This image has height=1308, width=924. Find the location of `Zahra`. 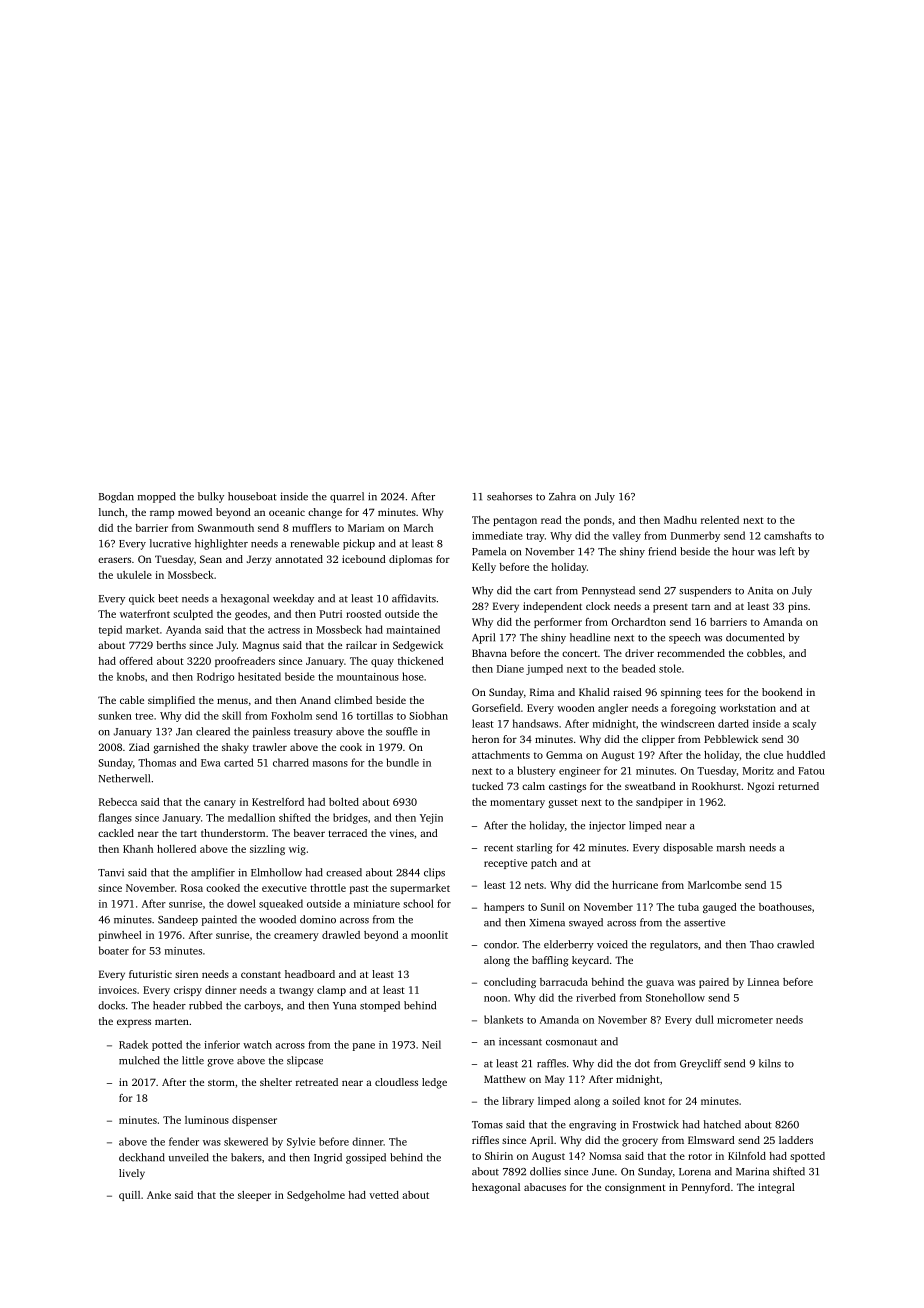

Zahra is located at coordinates (562, 496).
